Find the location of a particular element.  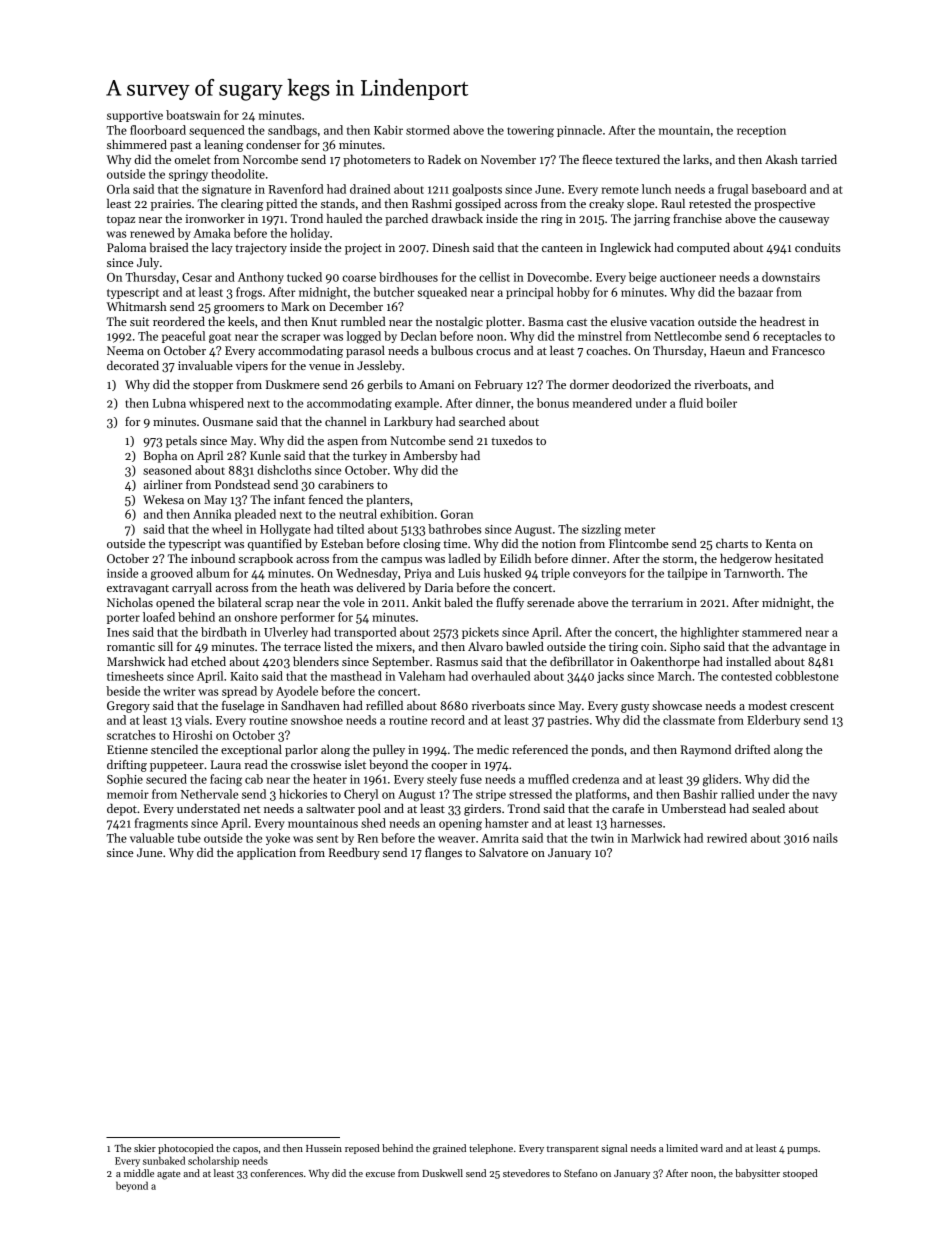

frugal is located at coordinates (733, 190).
